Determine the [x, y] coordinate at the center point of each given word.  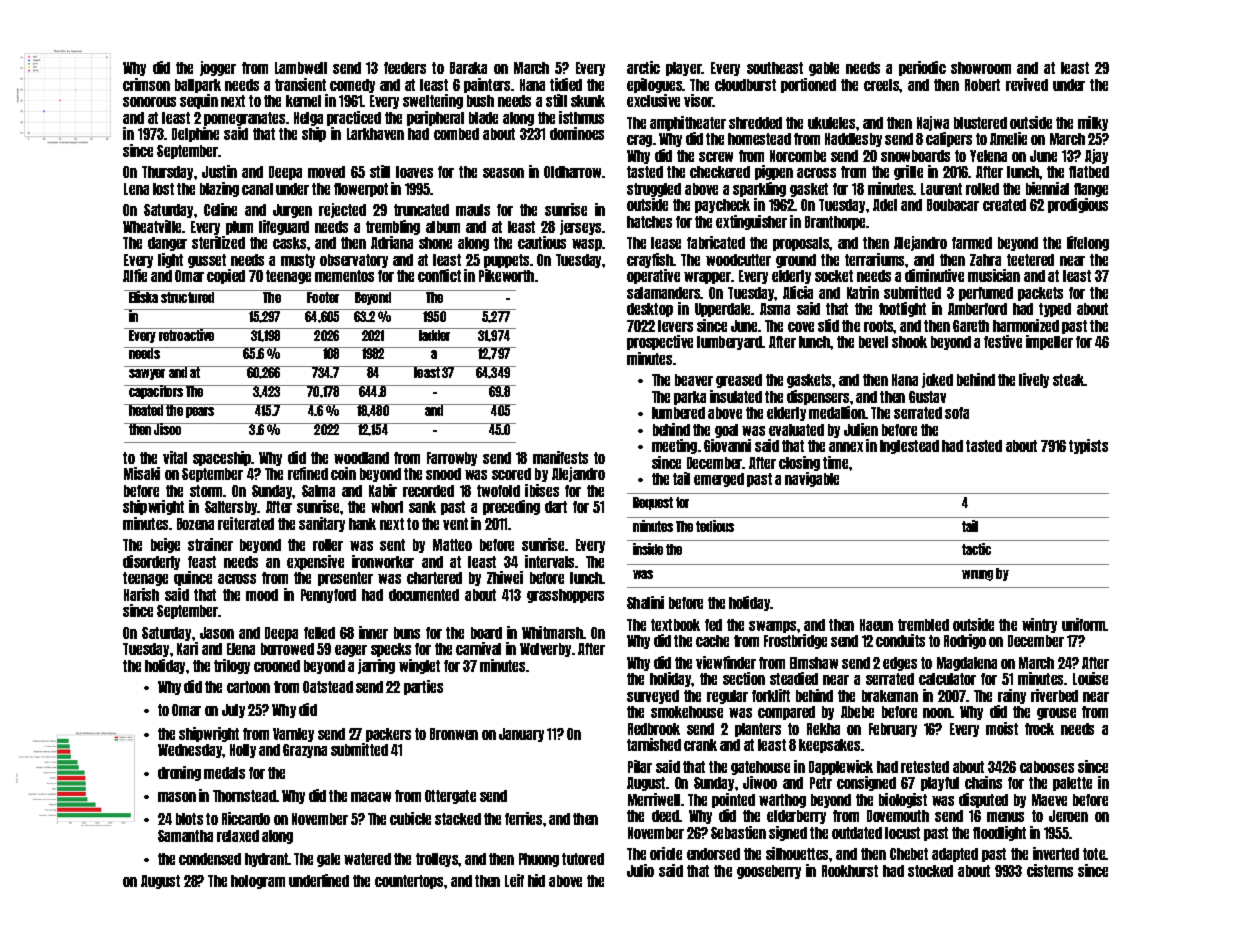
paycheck [722, 206]
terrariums [875, 259]
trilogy [232, 666]
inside [648, 549]
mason [177, 797]
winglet [419, 666]
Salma [318, 491]
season [503, 173]
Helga [308, 119]
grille [908, 172]
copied [226, 276]
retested [925, 767]
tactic [976, 549]
